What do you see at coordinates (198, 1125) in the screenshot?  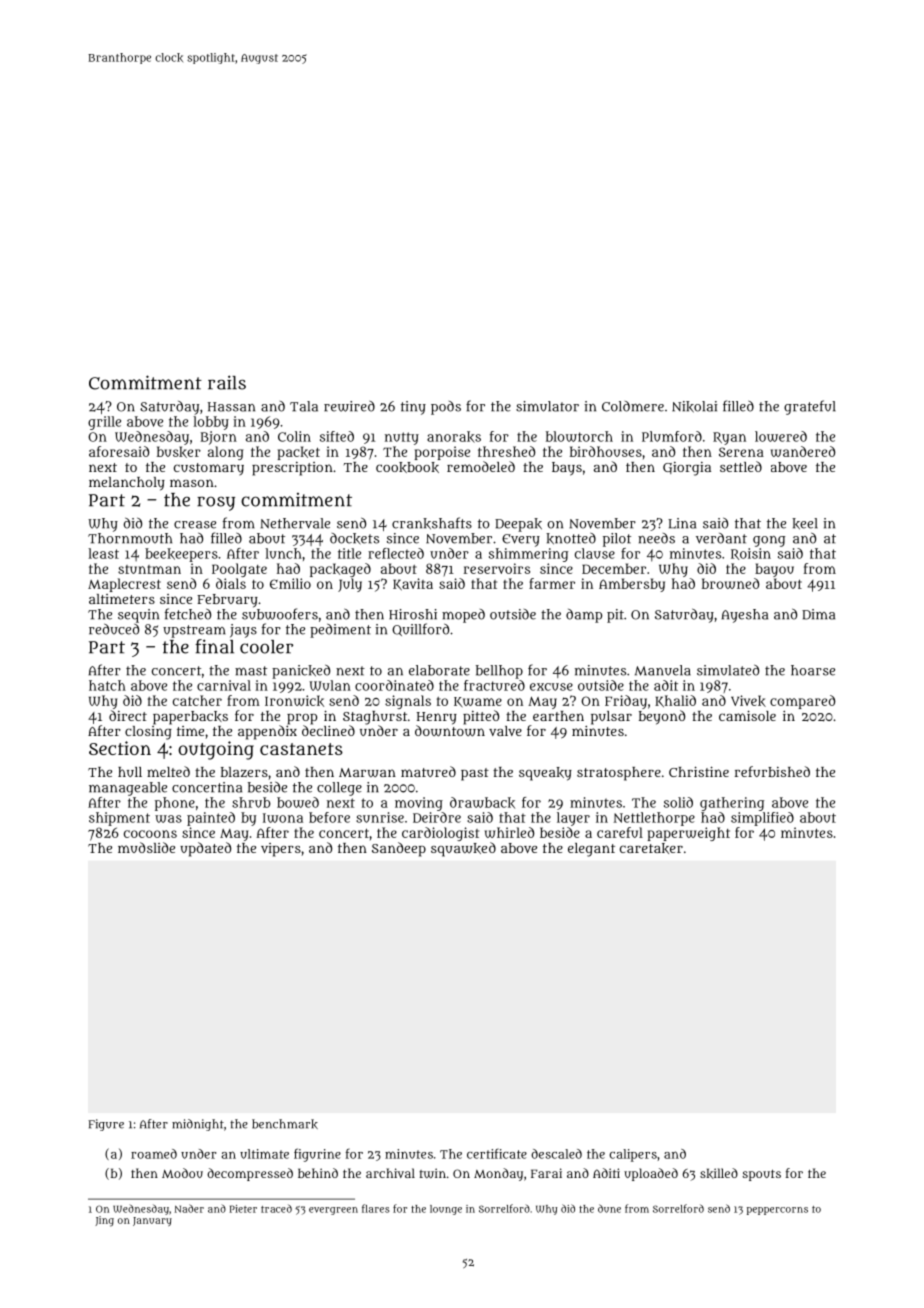 I see `midnight` at bounding box center [198, 1125].
